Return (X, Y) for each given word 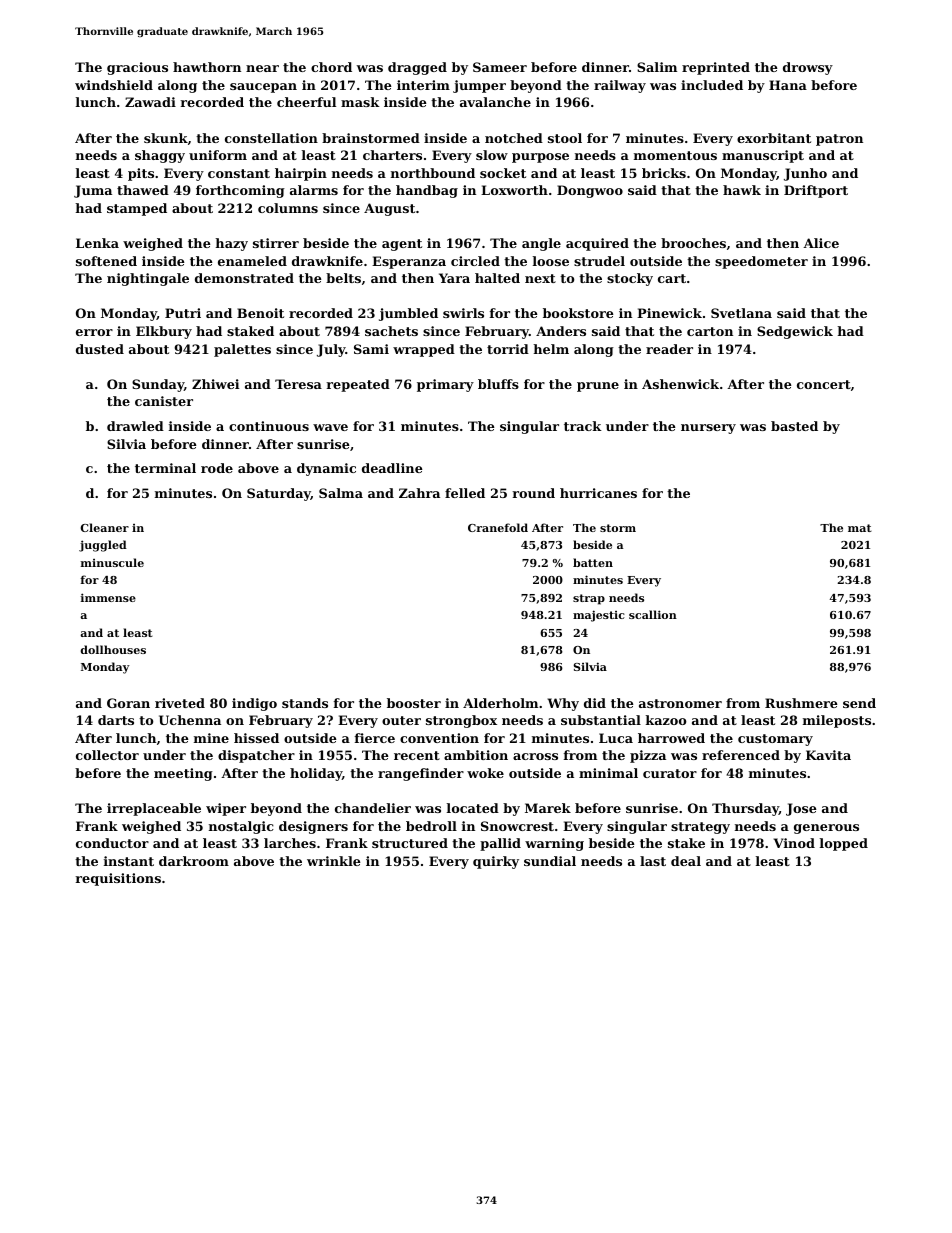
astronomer (680, 703)
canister (164, 401)
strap (589, 599)
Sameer (500, 67)
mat (860, 528)
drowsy (808, 68)
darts (116, 720)
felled (465, 493)
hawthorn (207, 67)
